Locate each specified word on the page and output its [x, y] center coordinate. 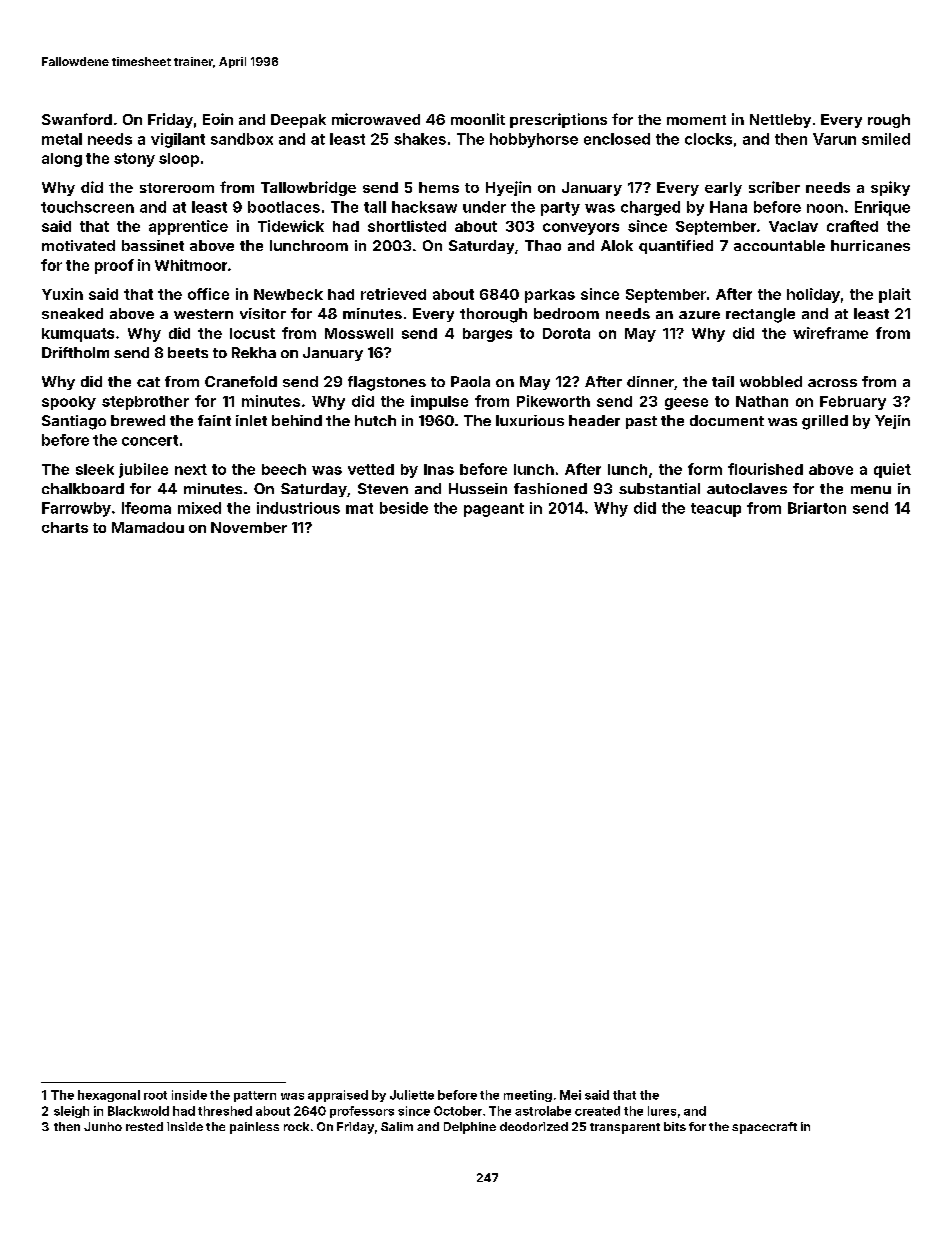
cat [148, 382]
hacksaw [424, 207]
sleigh [71, 1112]
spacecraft [764, 1128]
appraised [338, 1096]
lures [662, 1111]
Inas [439, 469]
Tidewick [291, 226]
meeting [528, 1096]
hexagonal [109, 1096]
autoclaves [747, 488]
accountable [779, 245]
